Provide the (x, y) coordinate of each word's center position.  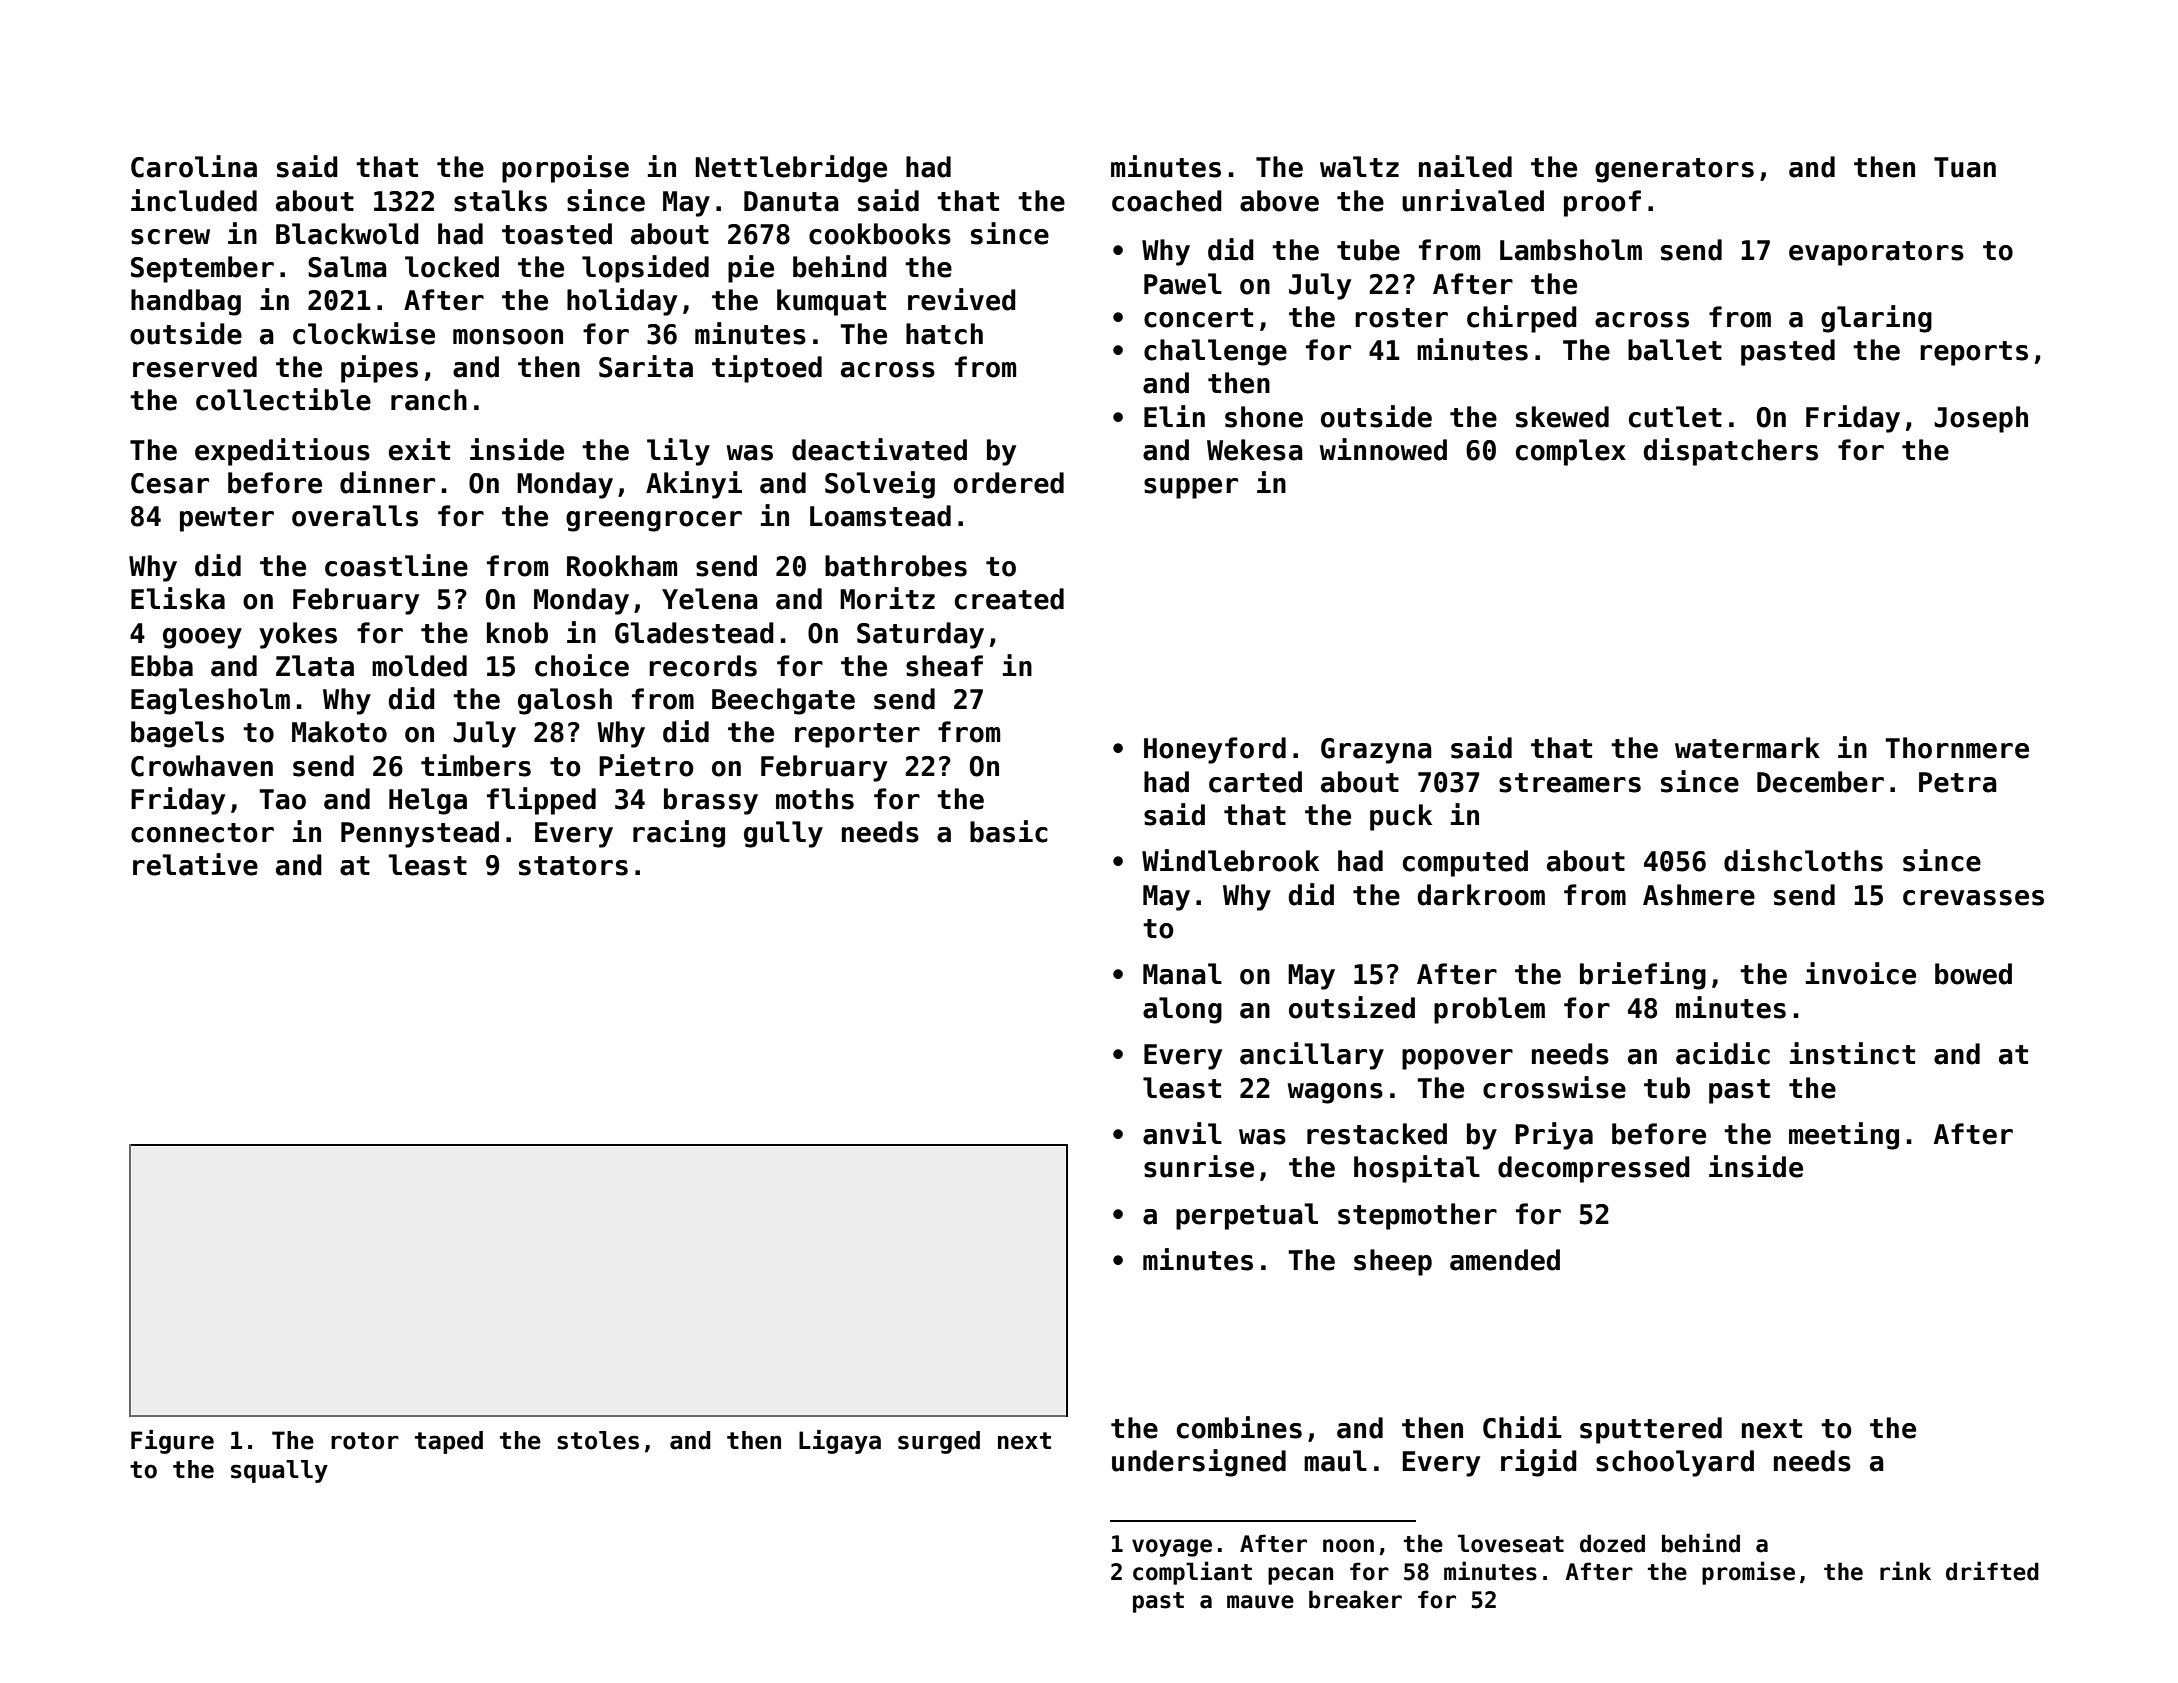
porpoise (565, 169)
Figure (172, 1442)
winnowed (1383, 449)
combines (1239, 1427)
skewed (1562, 417)
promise (1748, 1573)
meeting (1844, 1136)
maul (1335, 1461)
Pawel (1183, 284)
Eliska (178, 598)
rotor (365, 1441)
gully (783, 834)
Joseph (1981, 419)
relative (195, 864)
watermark (1747, 748)
